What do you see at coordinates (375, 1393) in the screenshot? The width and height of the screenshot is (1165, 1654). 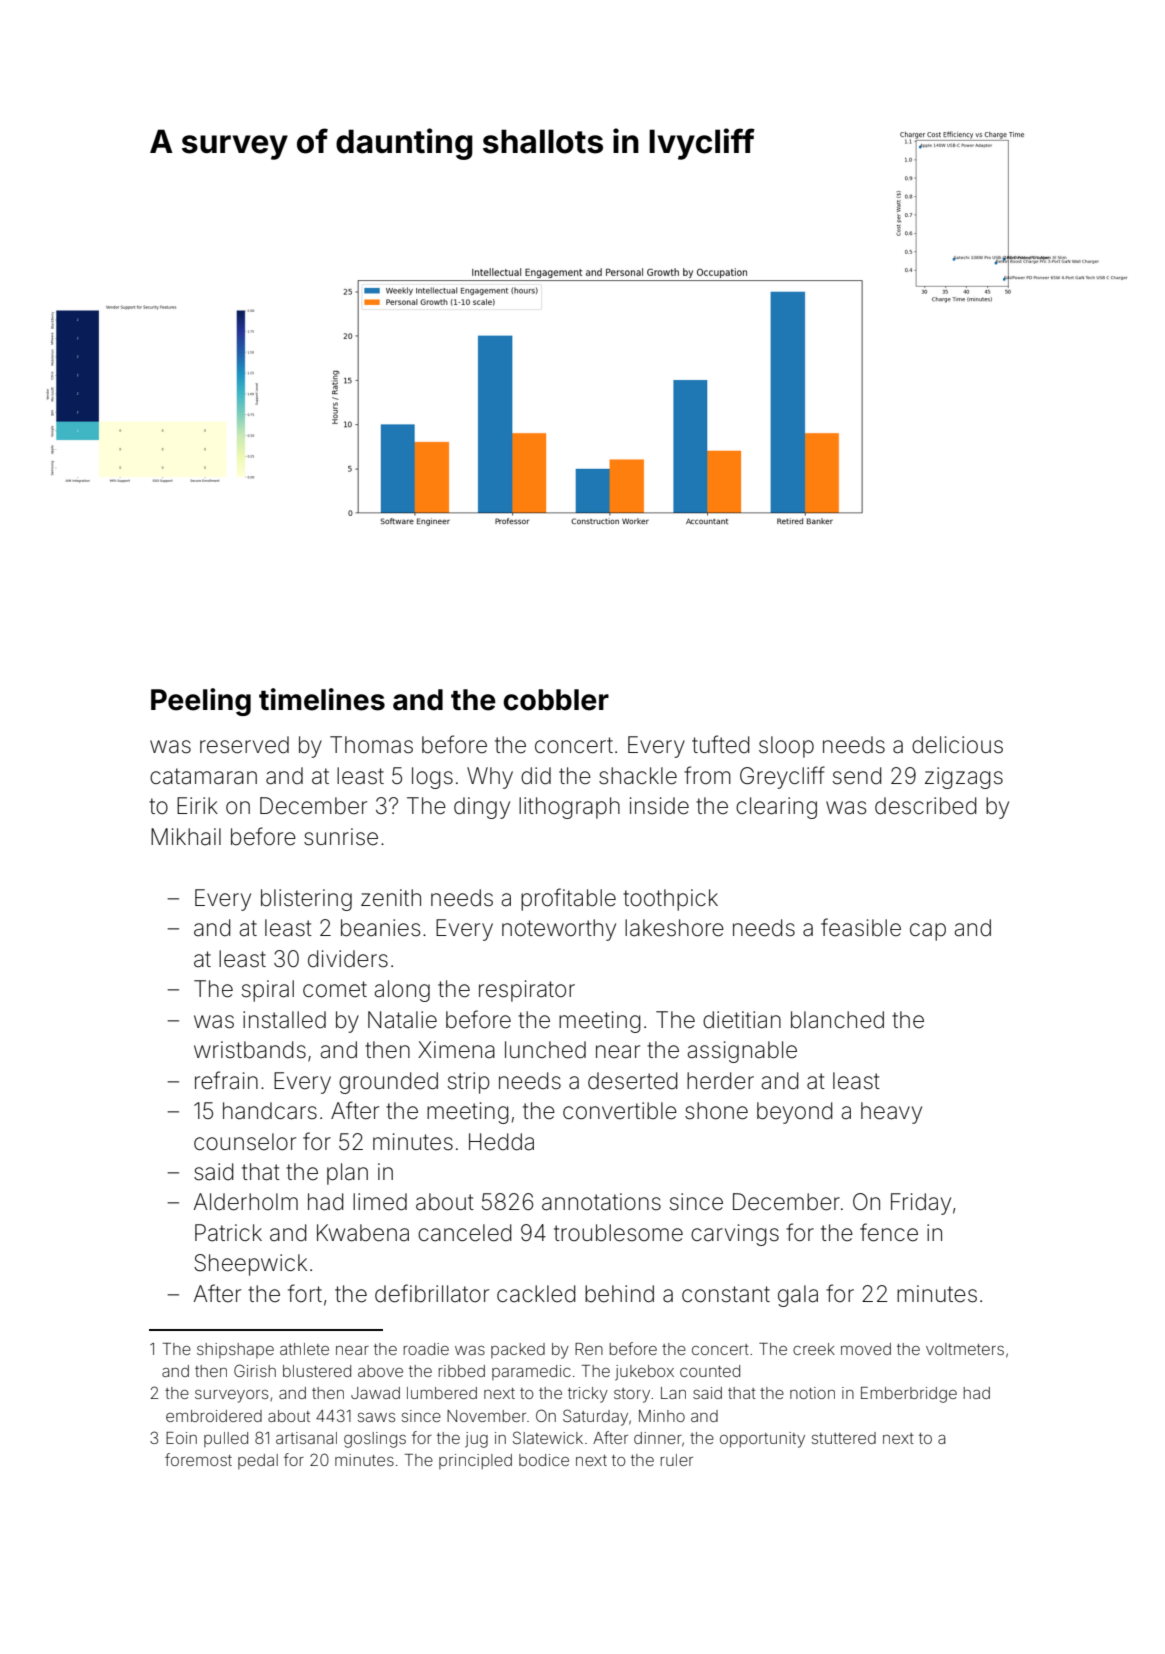 I see `Jawad` at bounding box center [375, 1393].
